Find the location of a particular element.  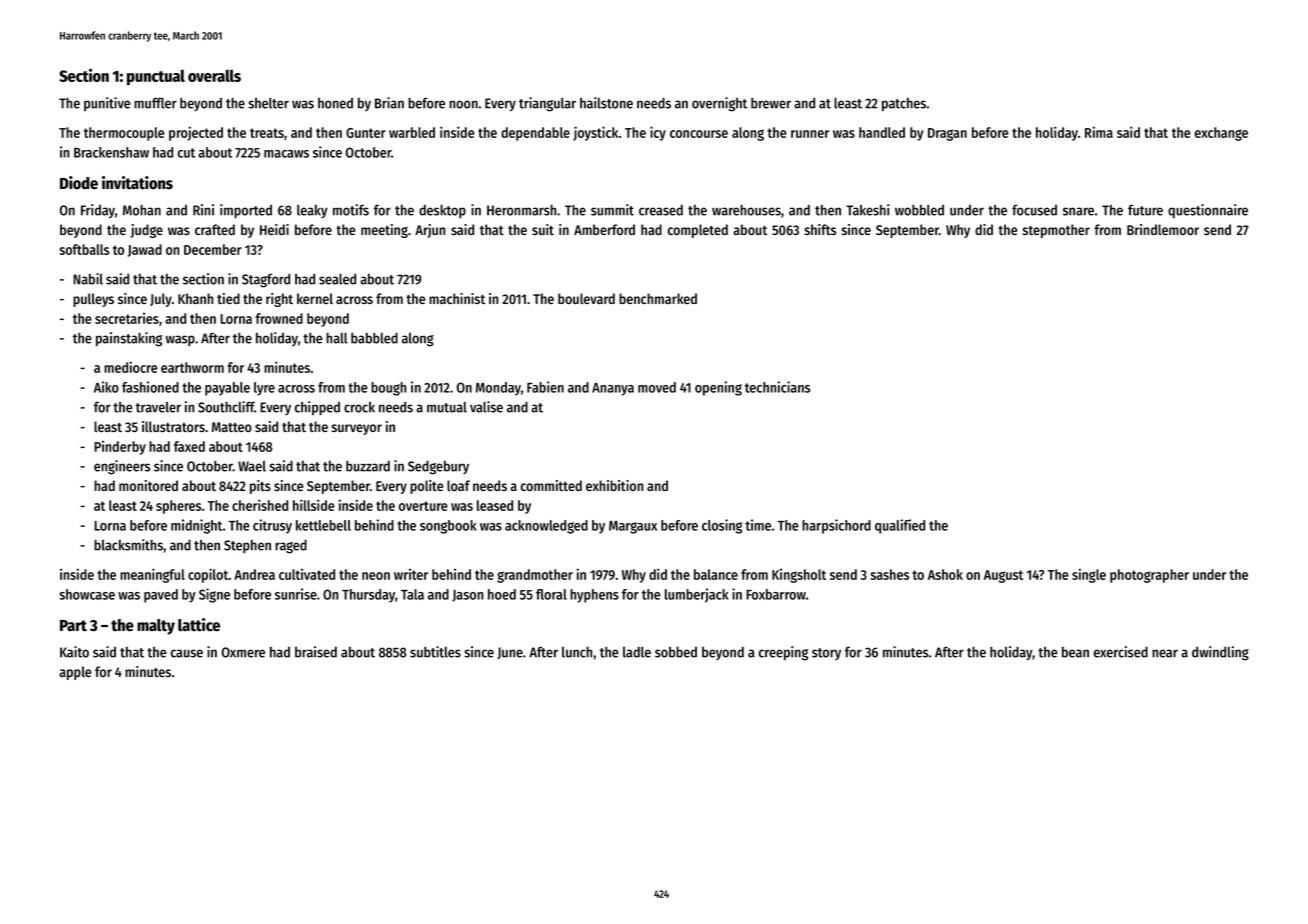

cause is located at coordinates (187, 653).
